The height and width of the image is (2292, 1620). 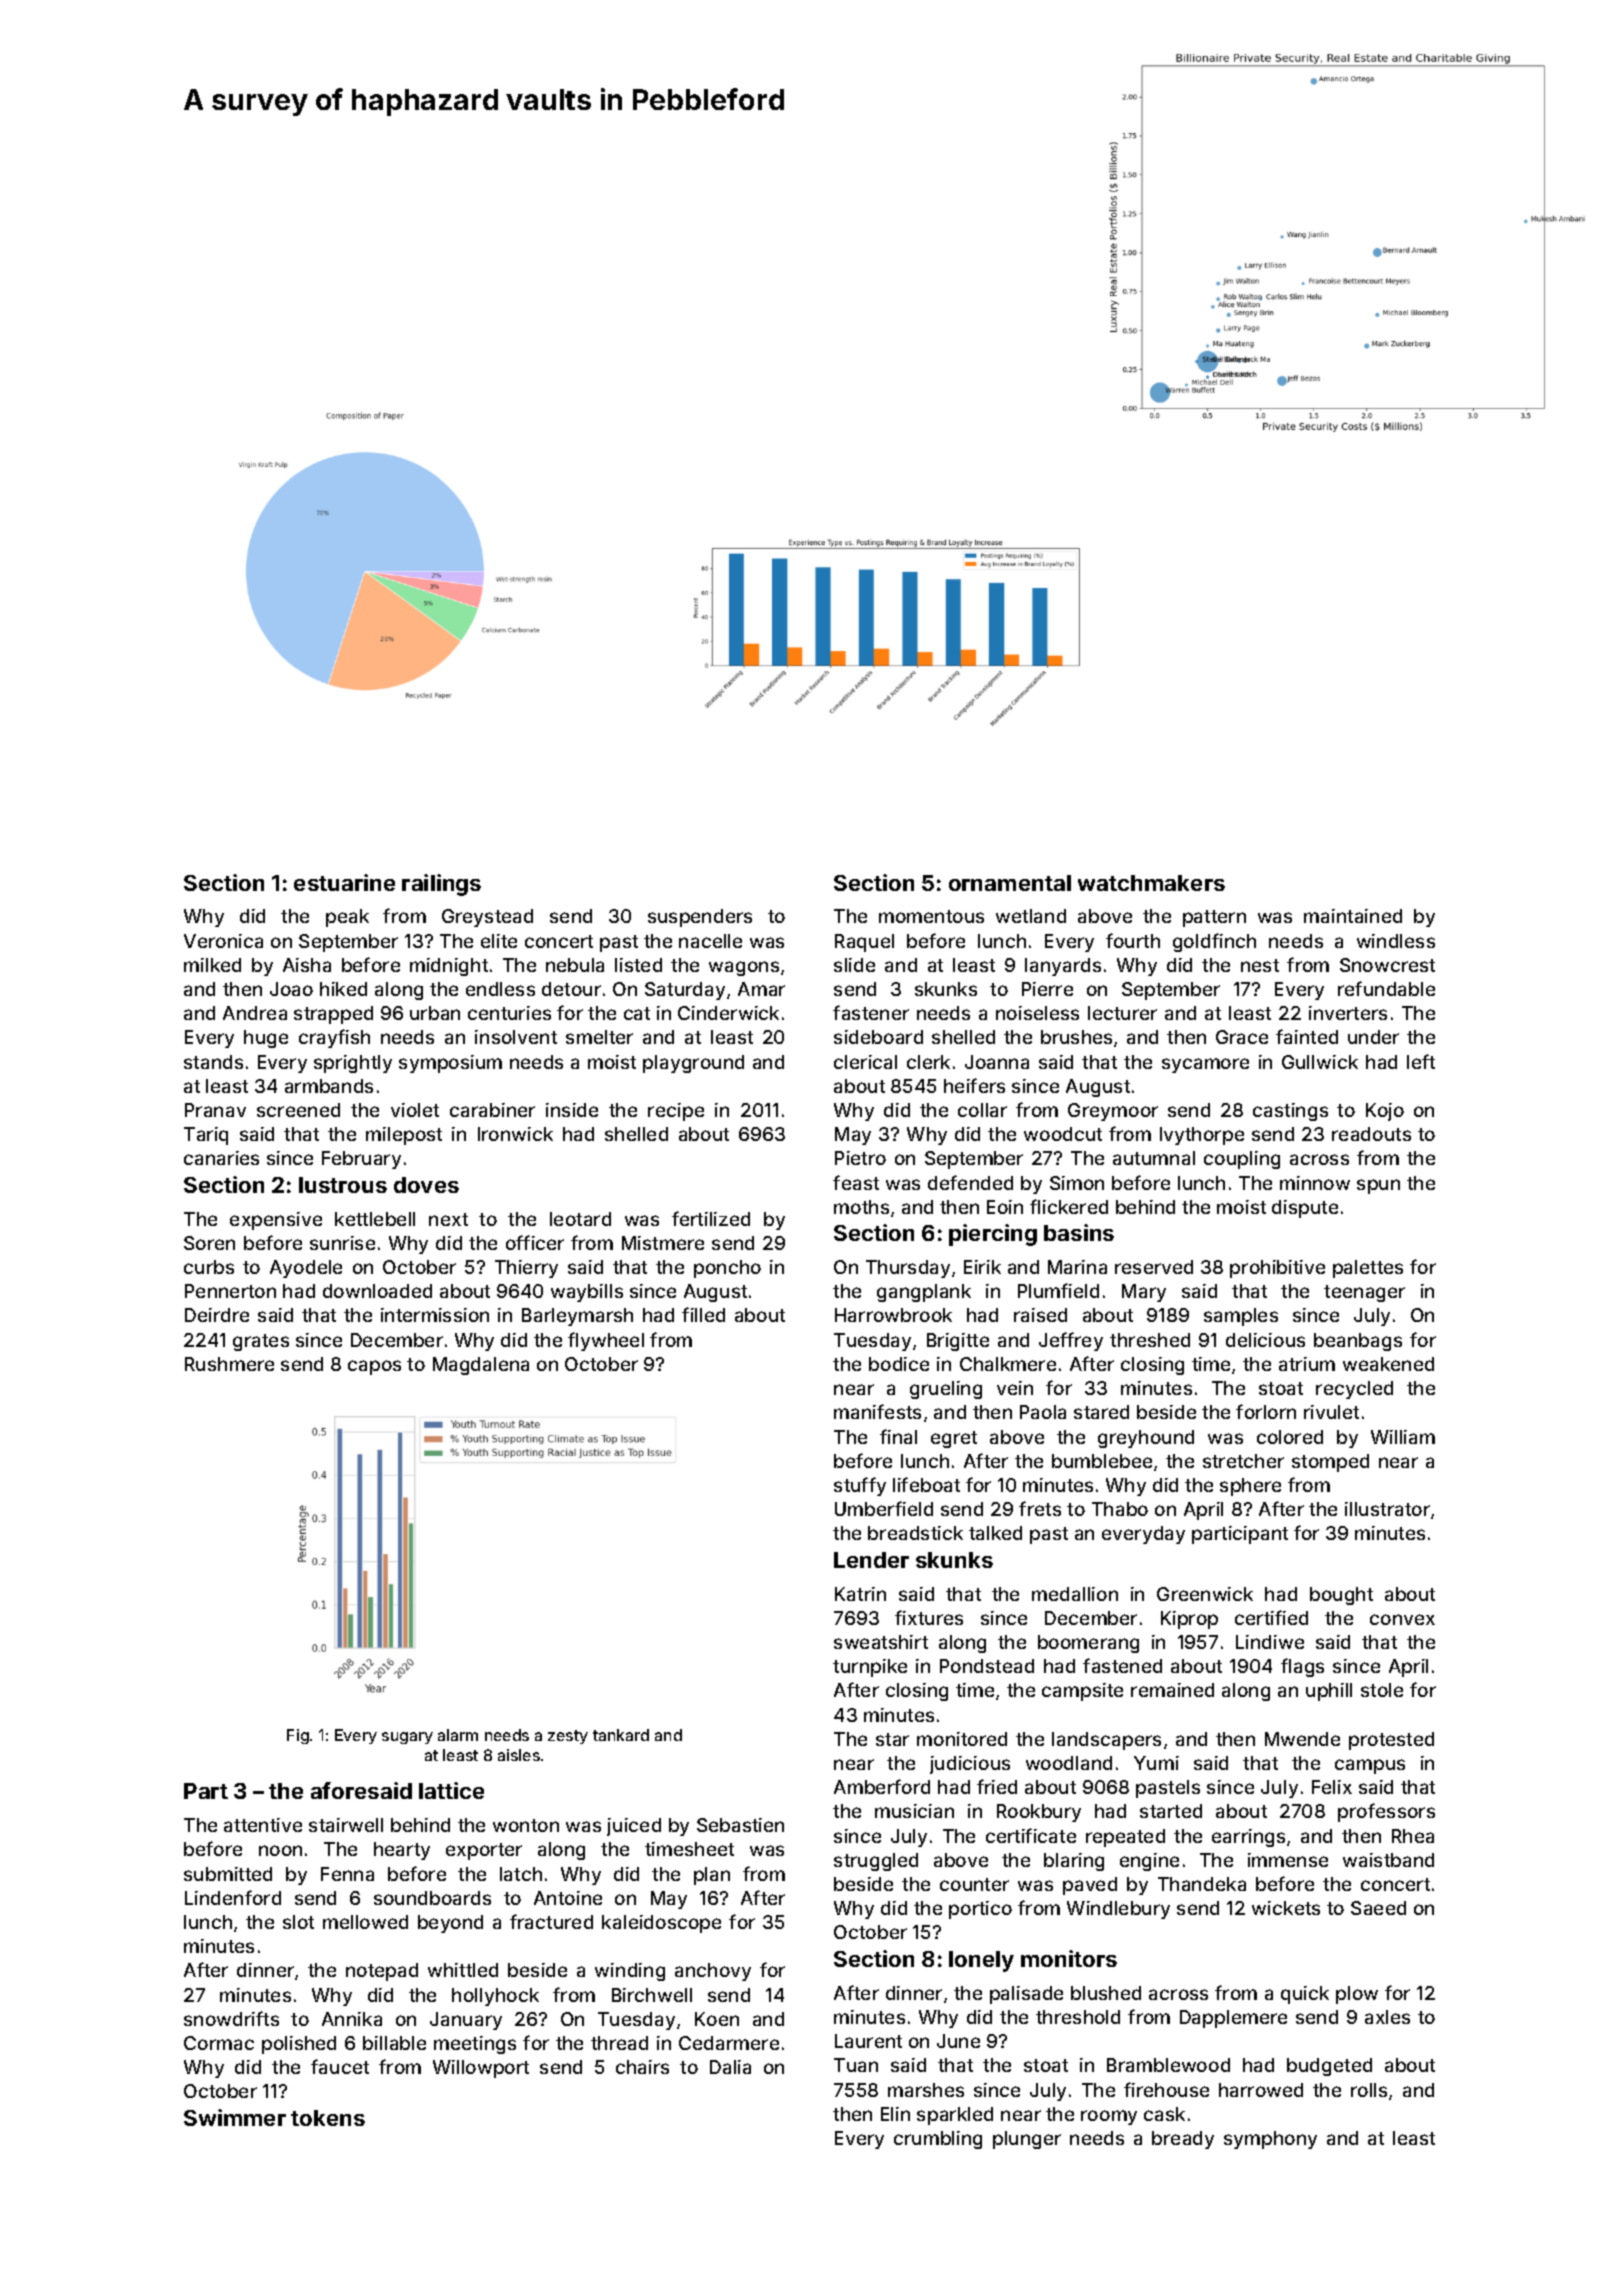 What do you see at coordinates (938, 2140) in the image?
I see `crumbling` at bounding box center [938, 2140].
